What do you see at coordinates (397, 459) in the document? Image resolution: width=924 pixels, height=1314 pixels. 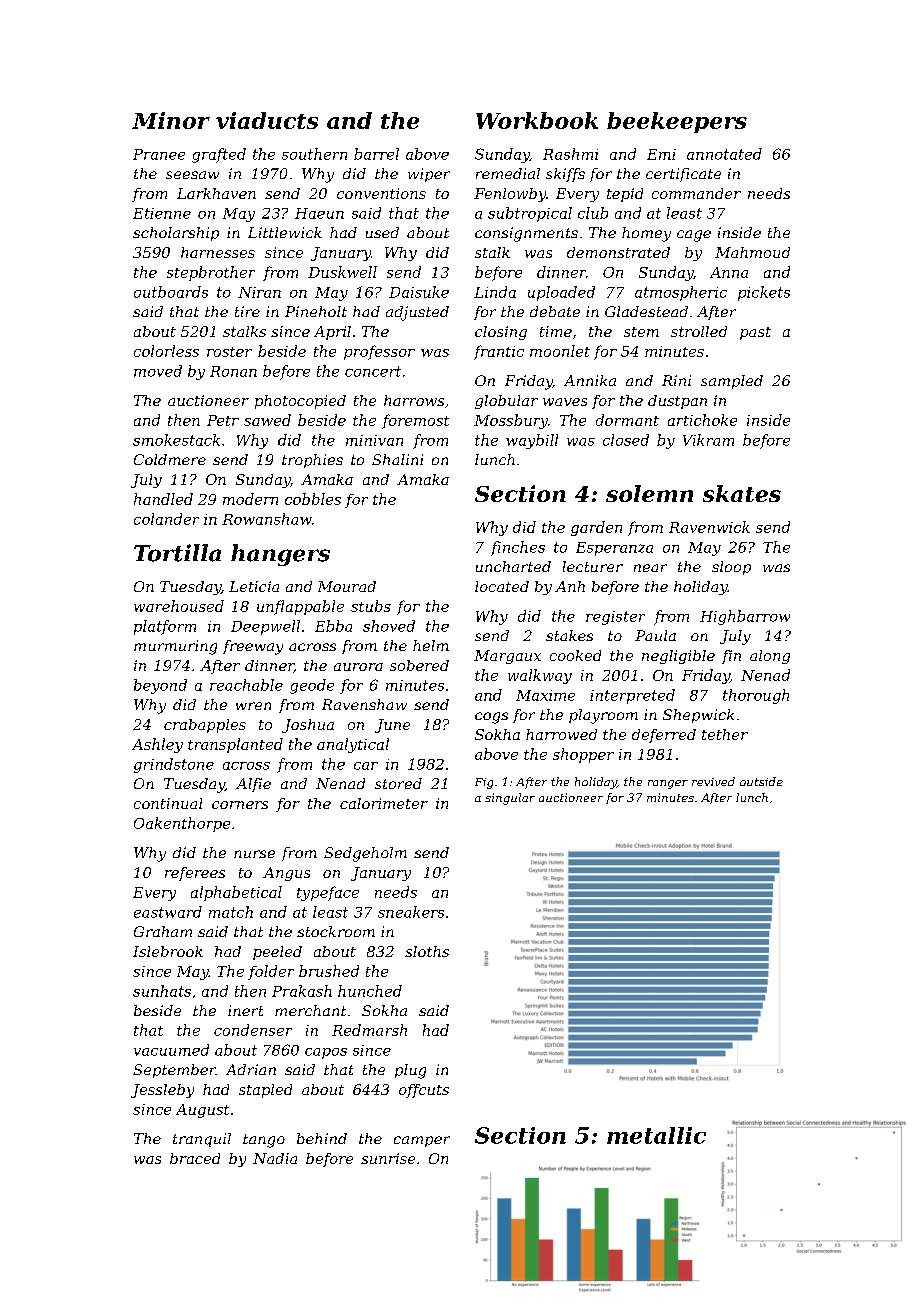 I see `Shalini` at bounding box center [397, 459].
